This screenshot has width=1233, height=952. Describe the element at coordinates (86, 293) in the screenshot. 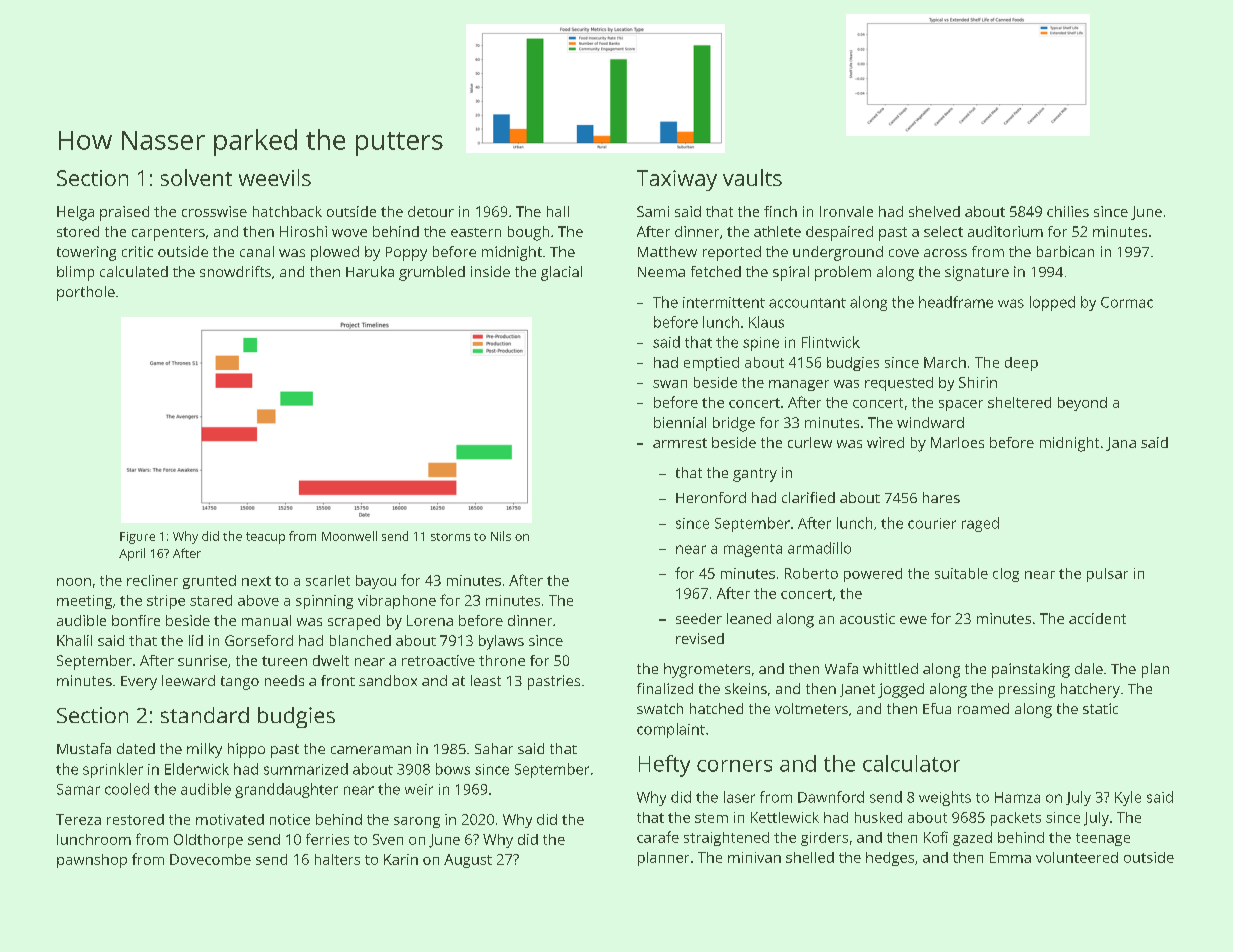

I see `porthole` at that location.
